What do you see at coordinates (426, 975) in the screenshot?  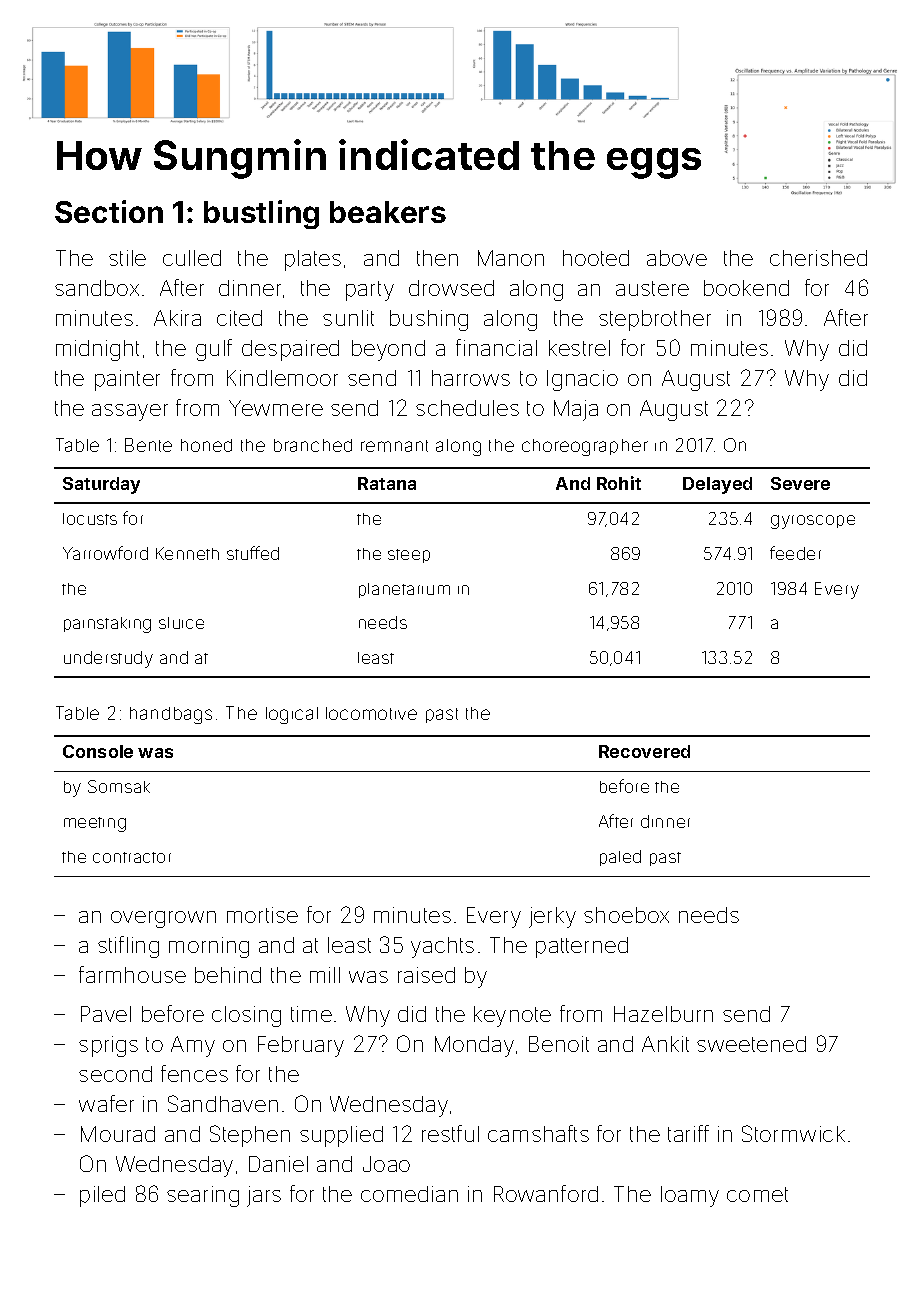 I see `raised` at bounding box center [426, 975].
